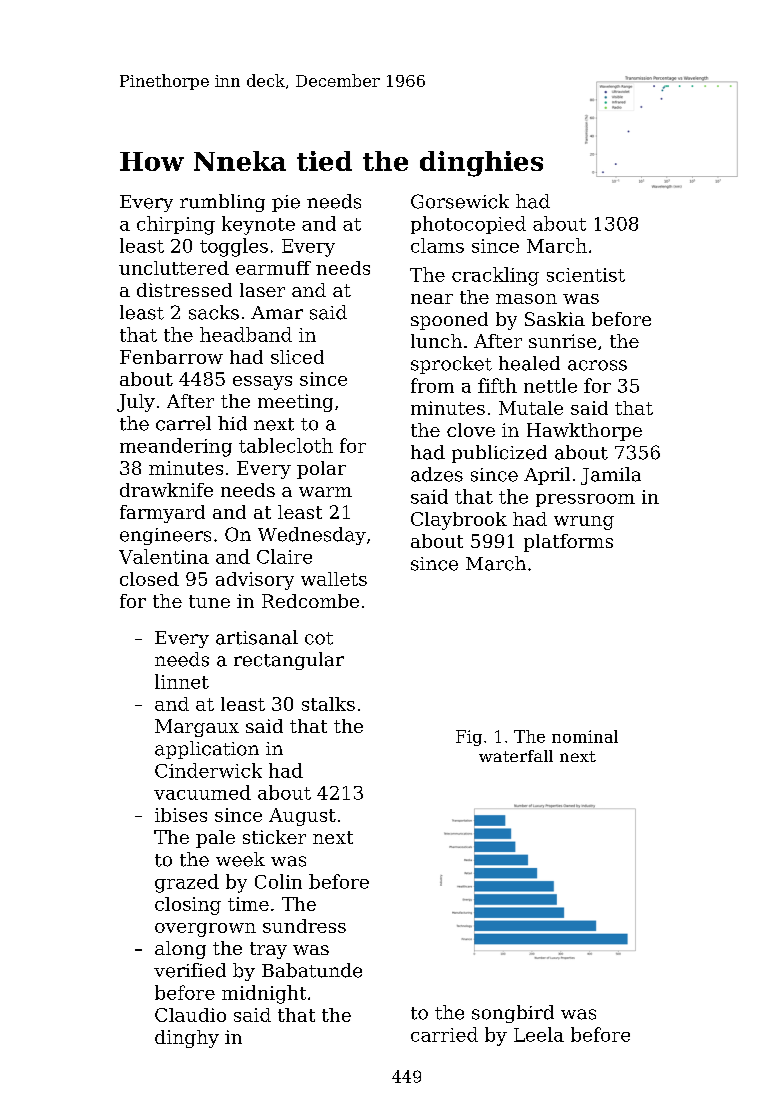 This image has height=1111, width=783. I want to click on sacks, so click(214, 312).
